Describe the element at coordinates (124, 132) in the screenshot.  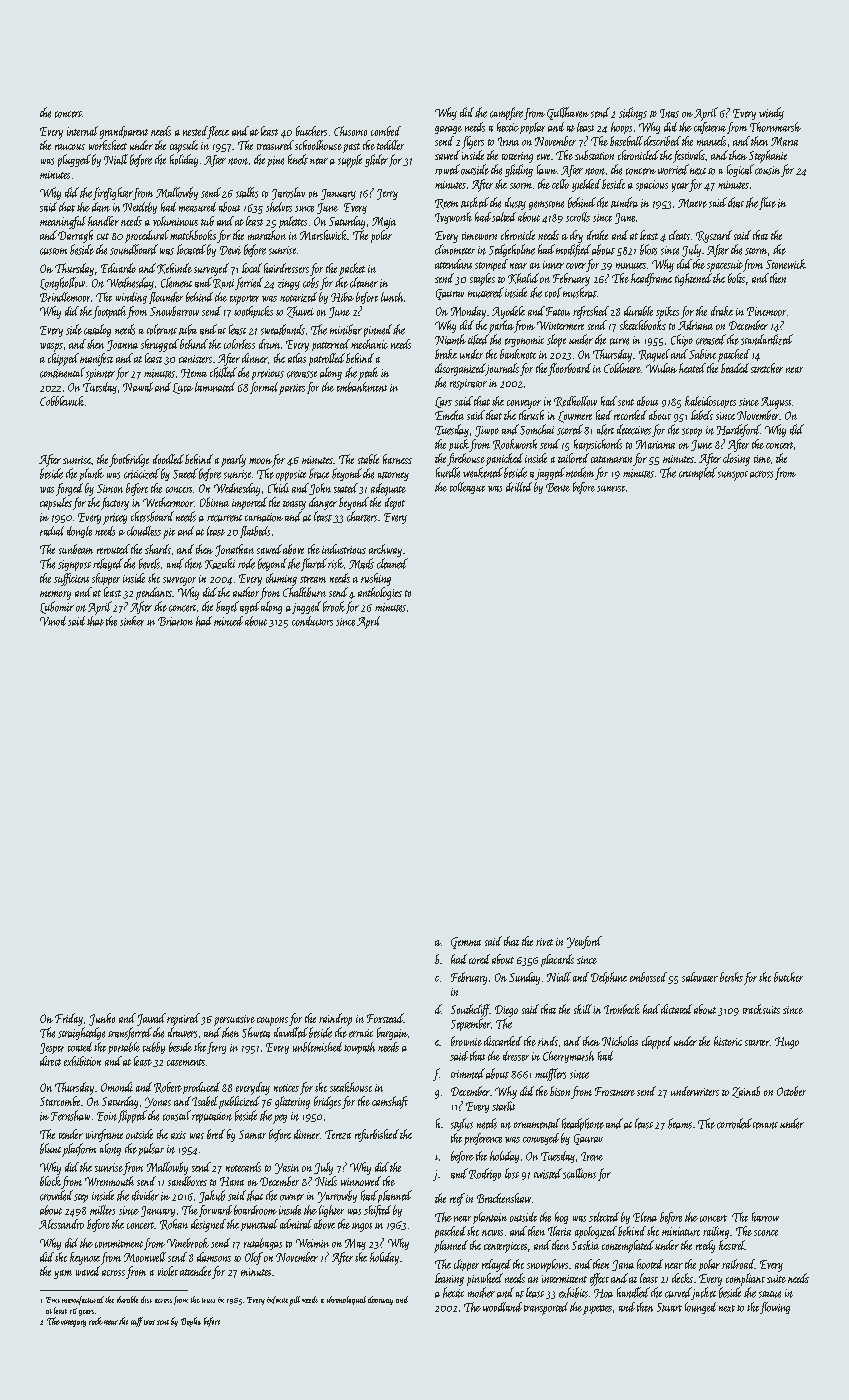
I see `grandparent` at that location.
